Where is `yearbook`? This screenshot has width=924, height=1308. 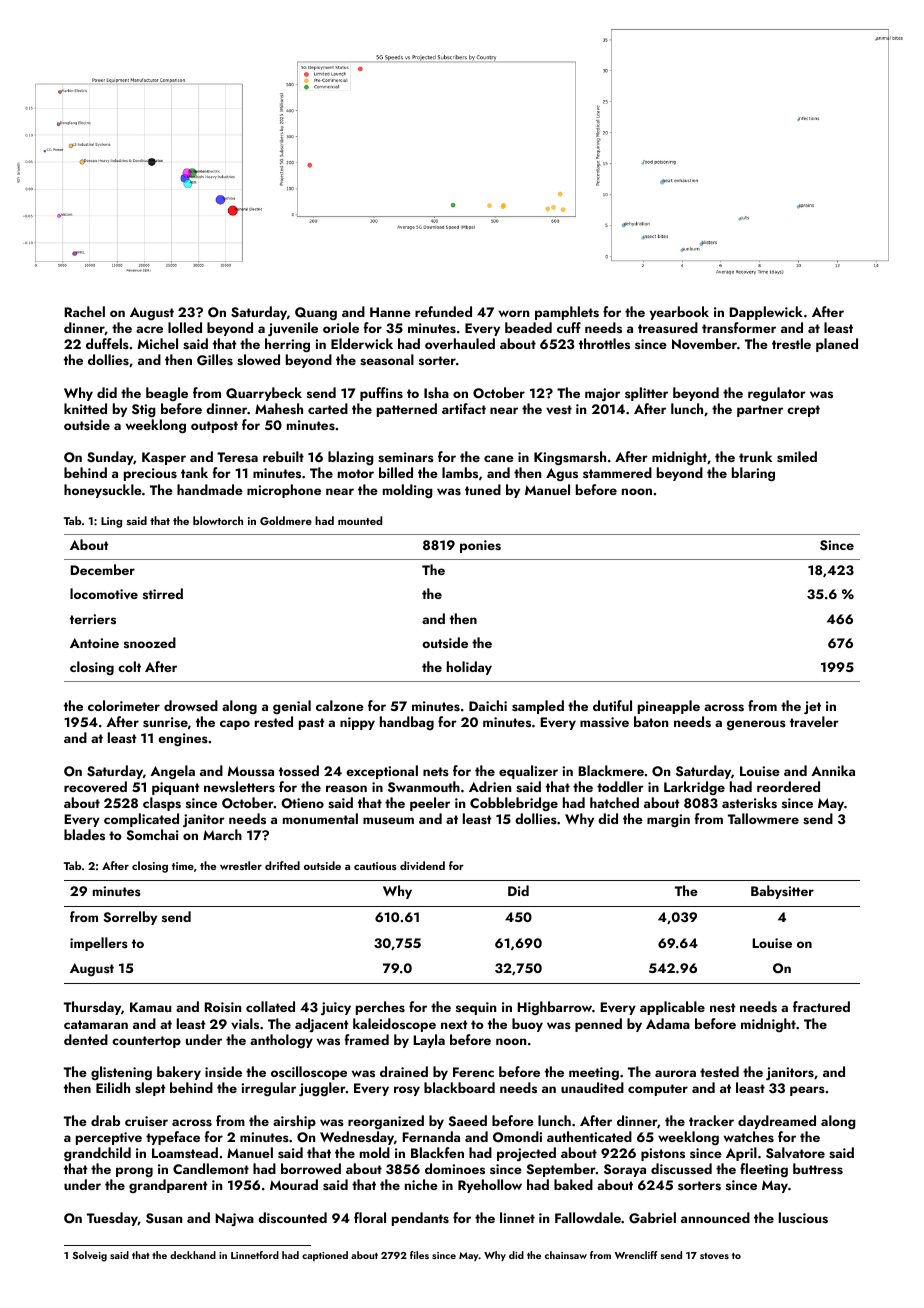
yearbook is located at coordinates (679, 313).
